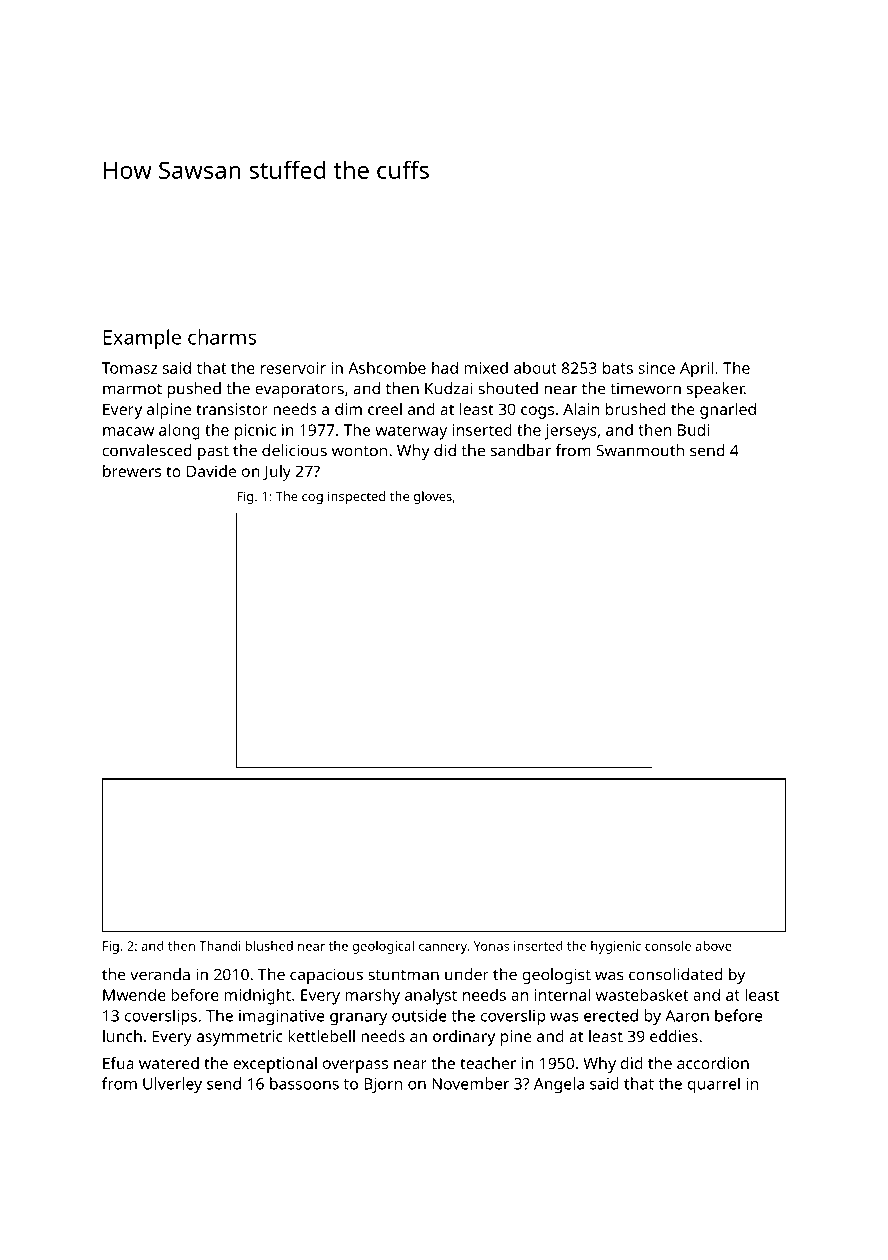  What do you see at coordinates (728, 411) in the page?
I see `gnarled` at bounding box center [728, 411].
